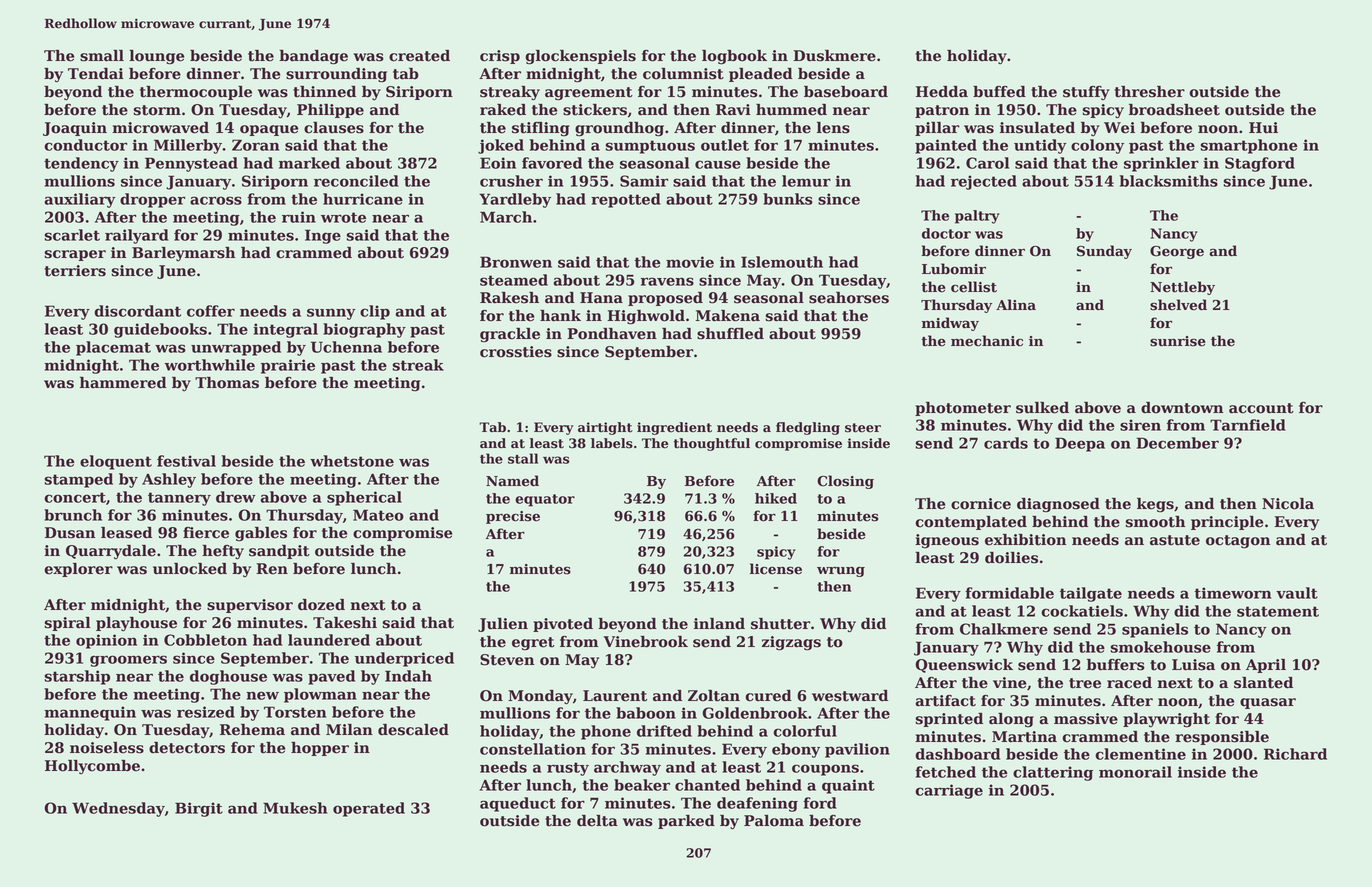 Image resolution: width=1372 pixels, height=887 pixels. What do you see at coordinates (107, 748) in the screenshot?
I see `noiseless` at bounding box center [107, 748].
